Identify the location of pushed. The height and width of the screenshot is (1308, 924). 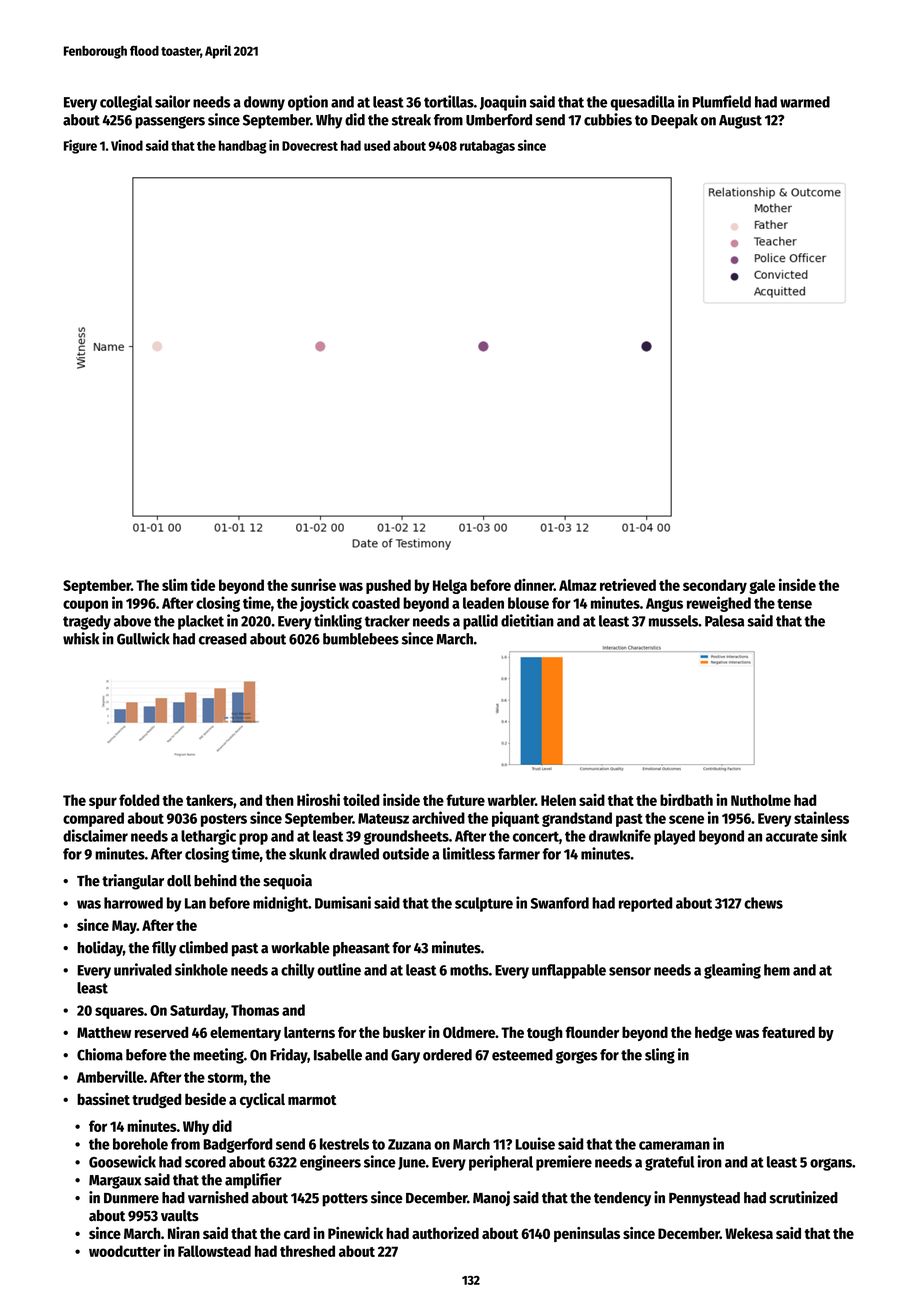
(388, 586).
